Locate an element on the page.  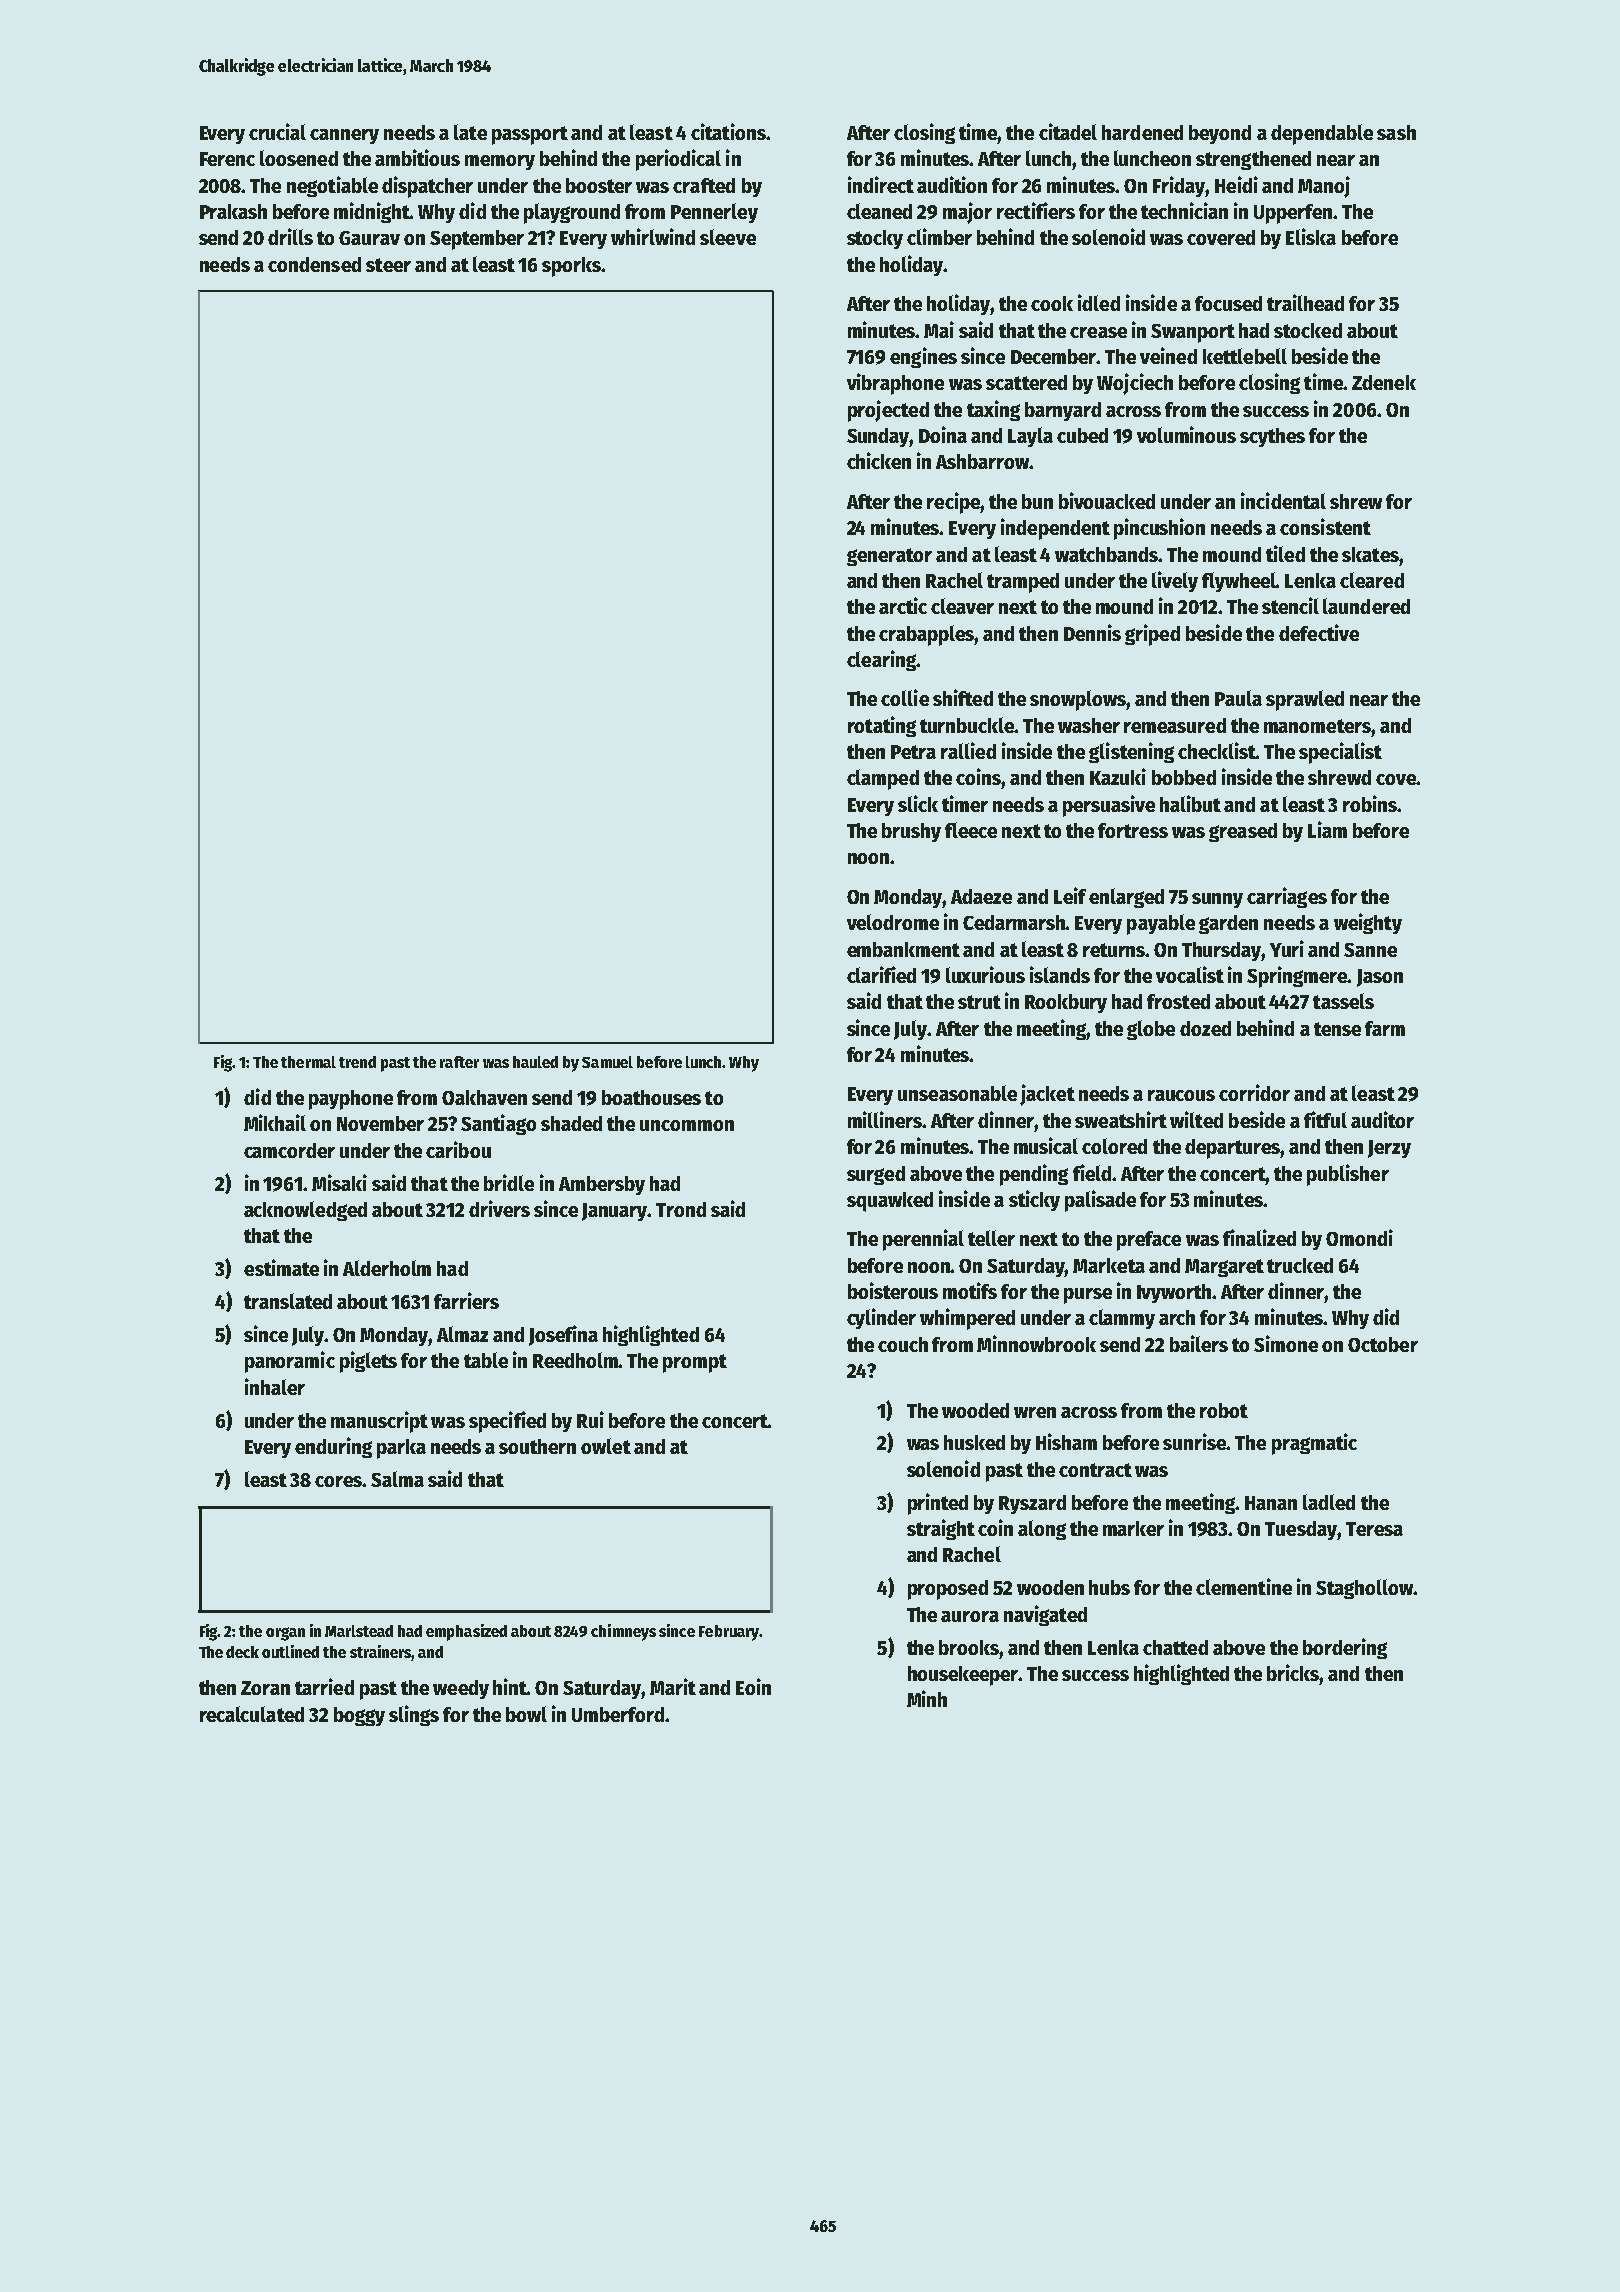
sunrise is located at coordinates (1195, 1441).
